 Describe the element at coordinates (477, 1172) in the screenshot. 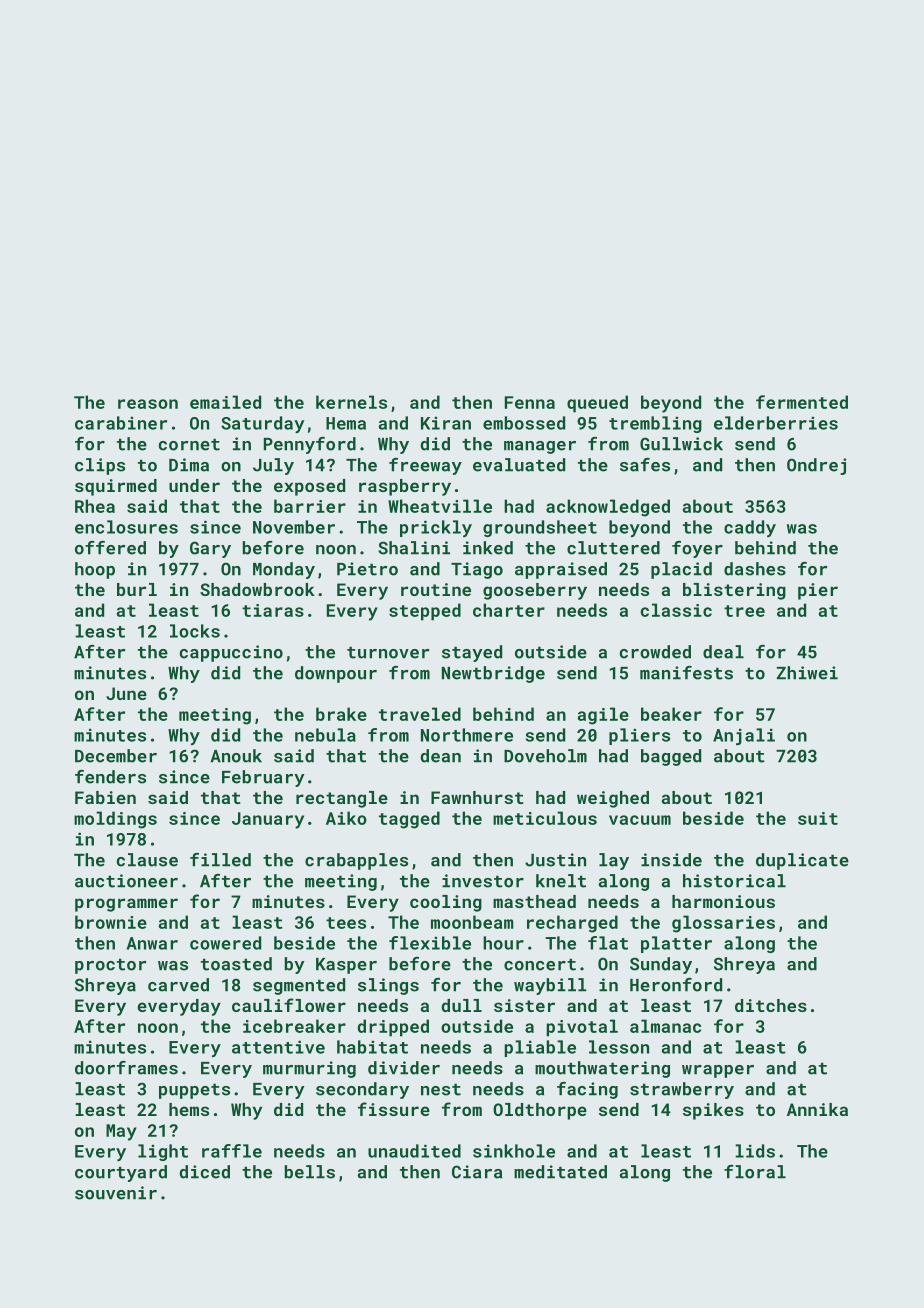

I see `Ciara` at that location.
